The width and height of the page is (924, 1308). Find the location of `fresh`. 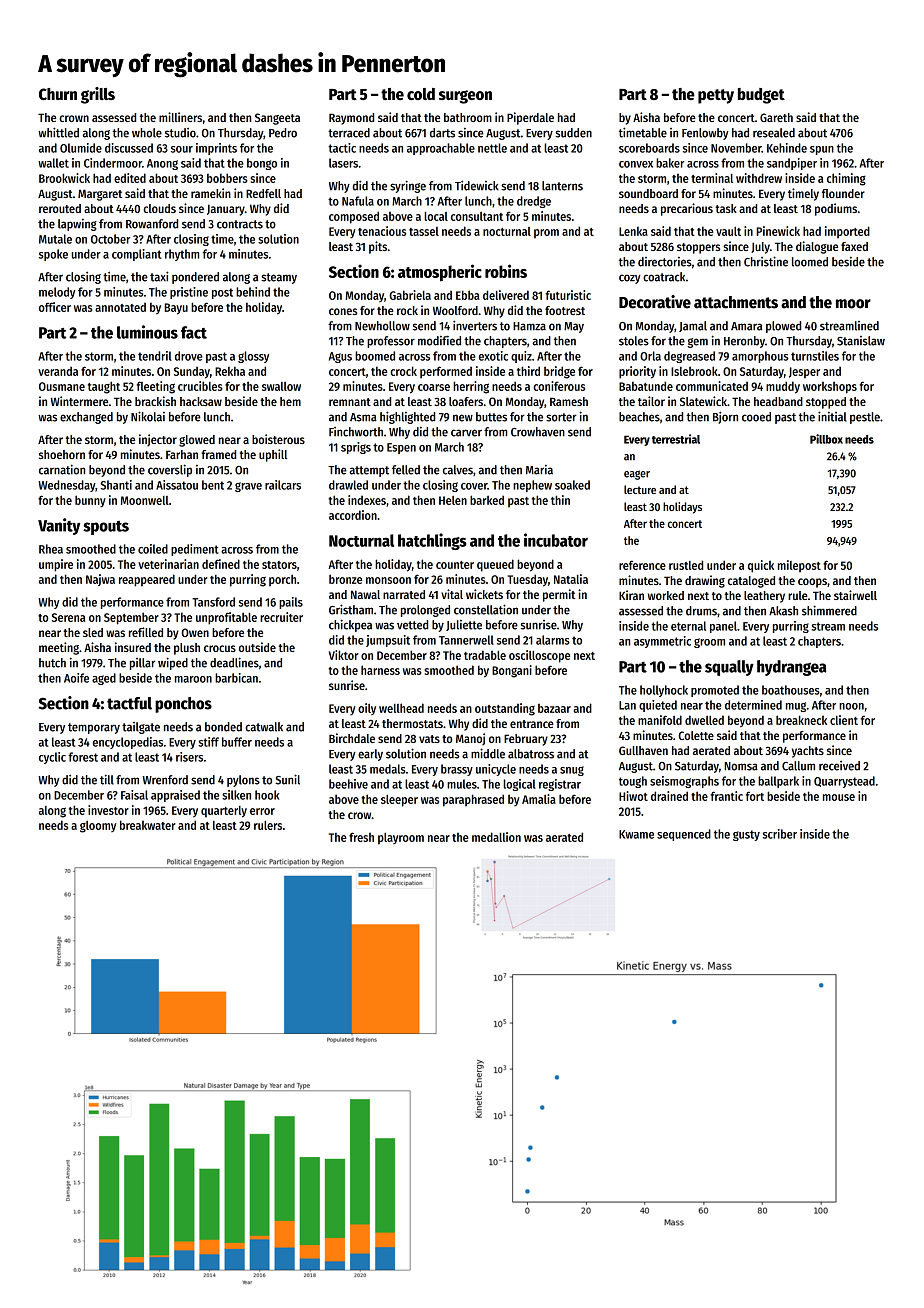

fresh is located at coordinates (361, 837).
